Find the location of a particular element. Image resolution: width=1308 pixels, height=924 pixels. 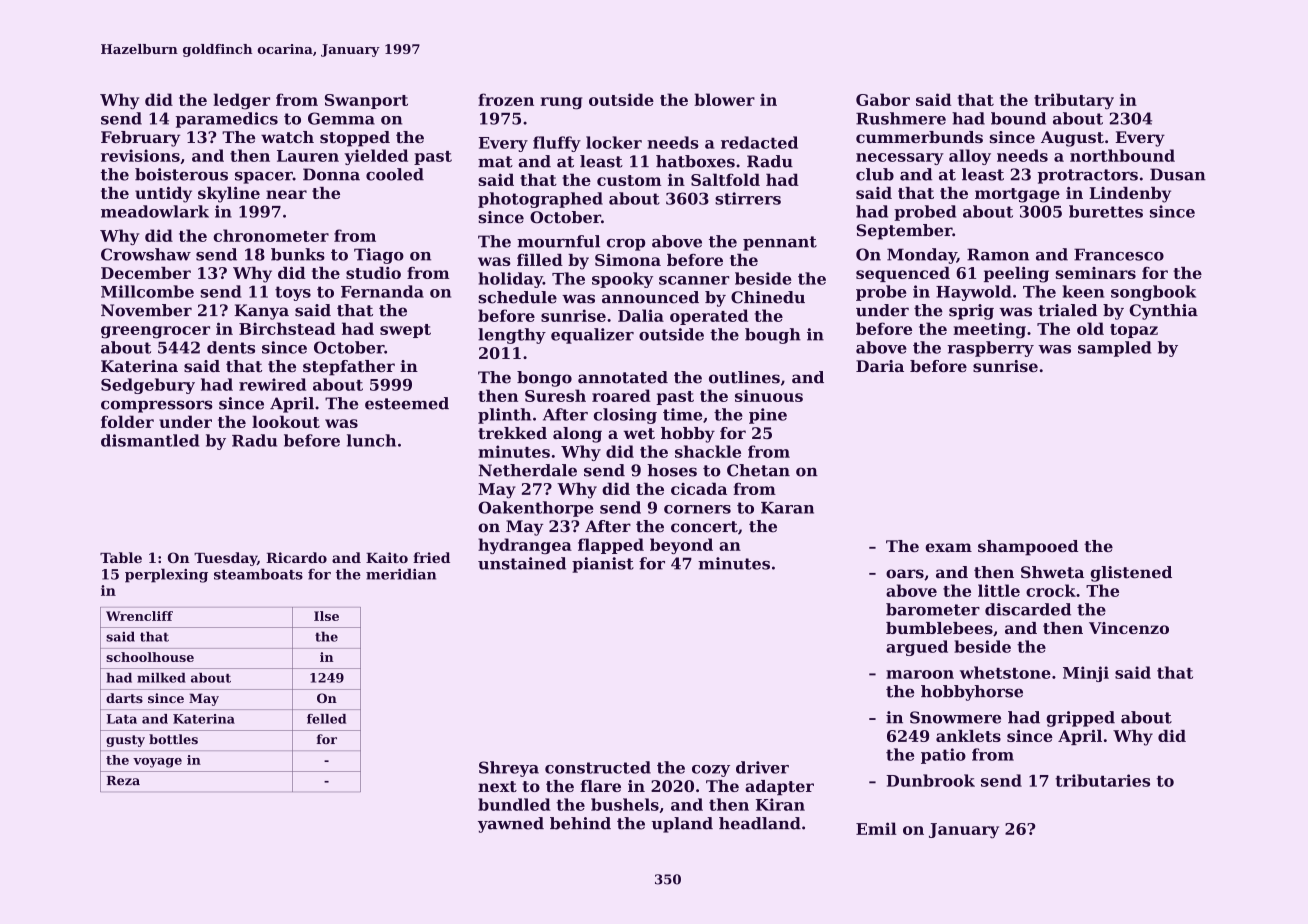

Snowmere is located at coordinates (955, 717).
